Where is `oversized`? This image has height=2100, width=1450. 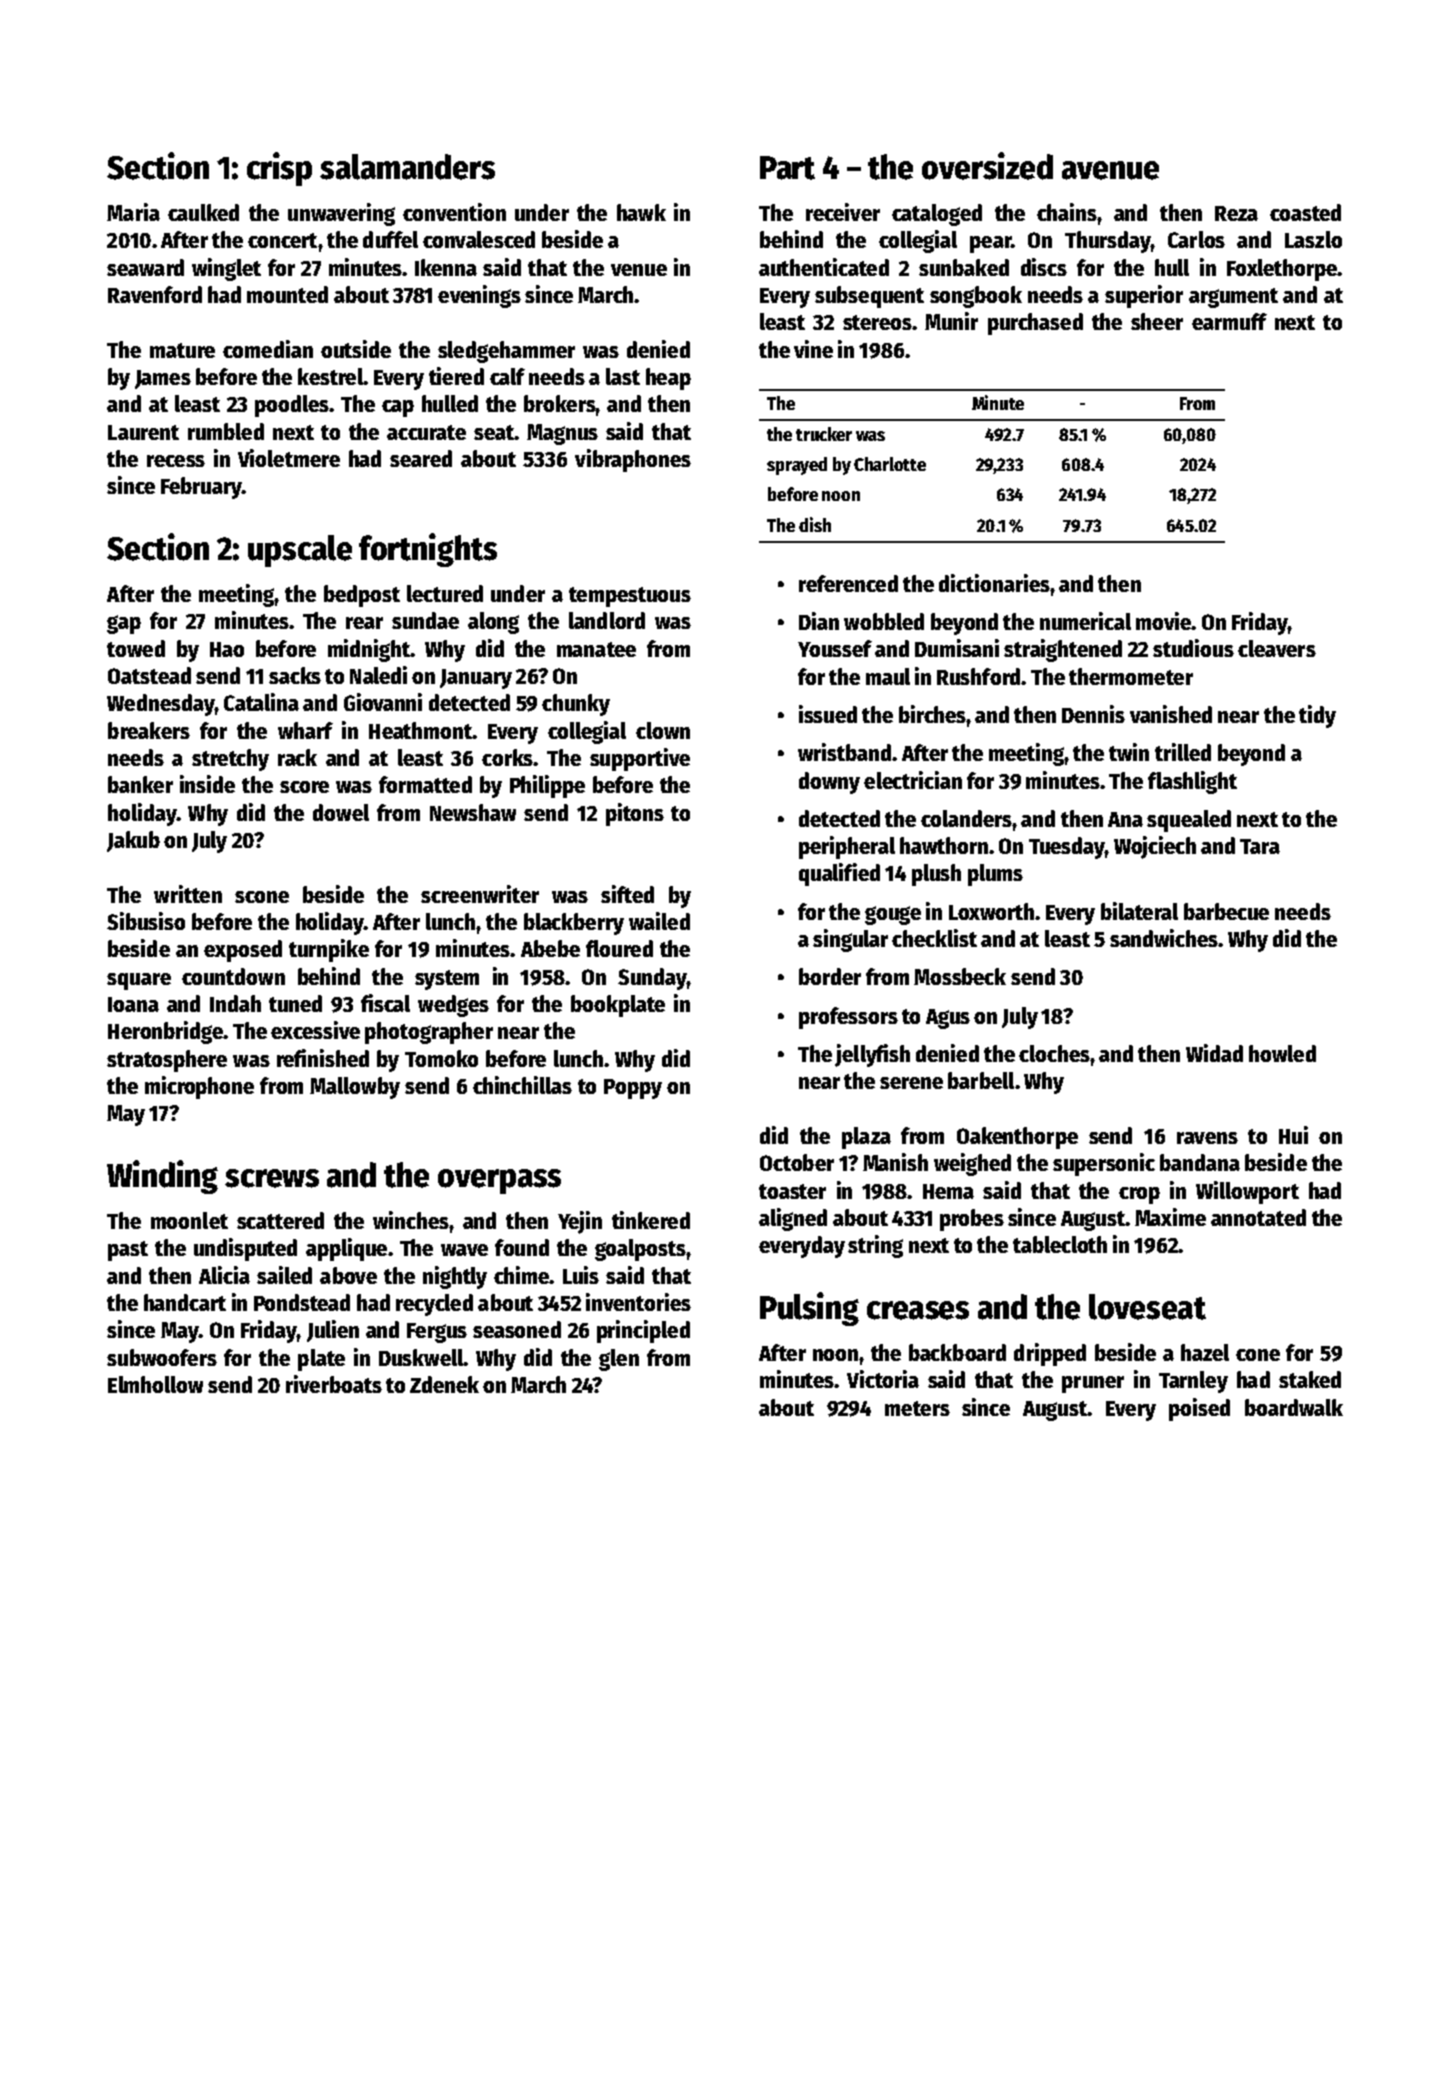 oversized is located at coordinates (987, 166).
